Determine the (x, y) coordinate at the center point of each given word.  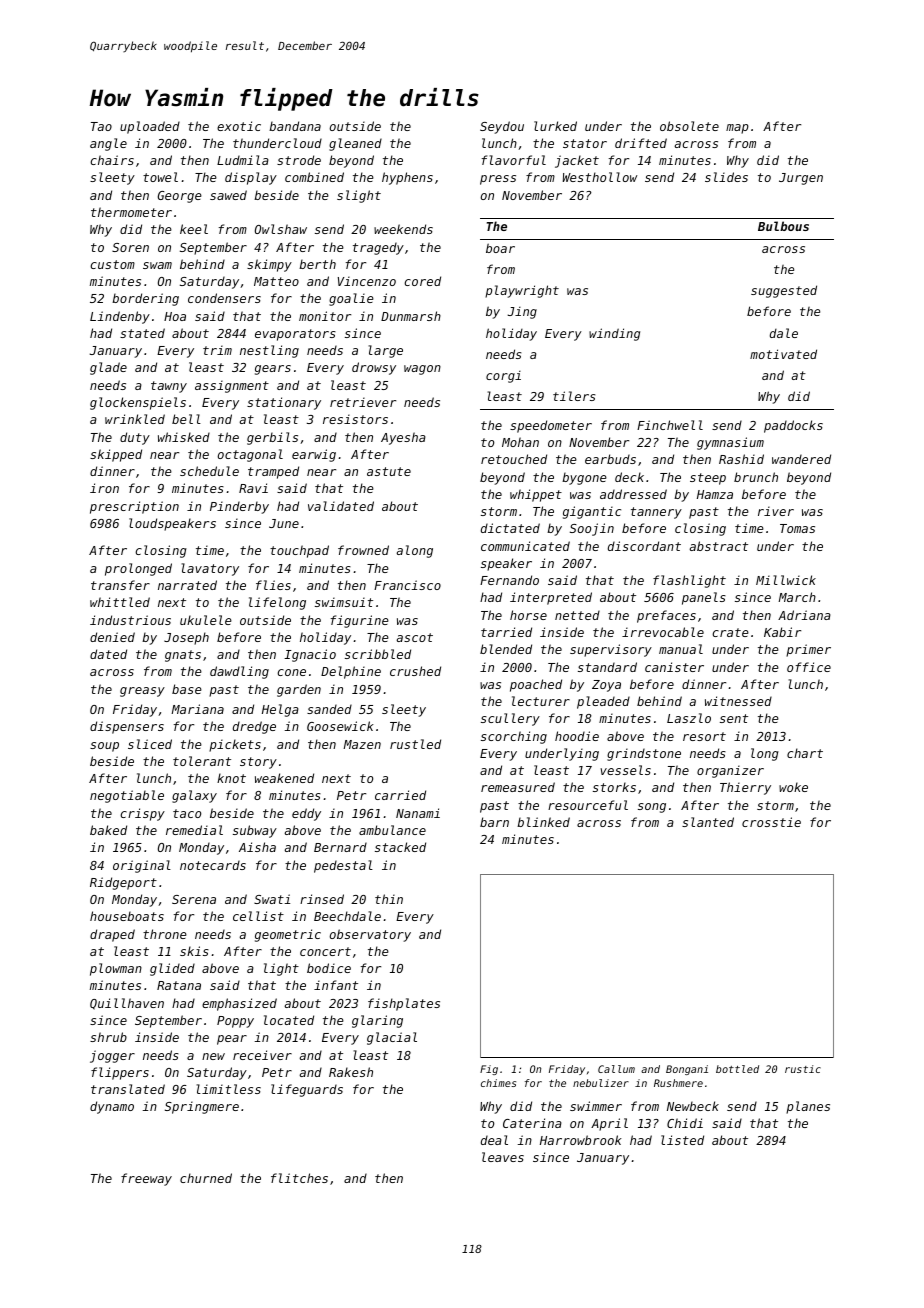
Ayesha (403, 438)
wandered (801, 459)
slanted (708, 822)
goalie (351, 299)
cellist (258, 916)
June (284, 523)
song (652, 808)
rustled (415, 744)
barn (494, 822)
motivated (783, 354)
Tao (101, 126)
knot (231, 778)
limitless (228, 1089)
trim (217, 350)
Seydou (502, 127)
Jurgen (801, 179)
